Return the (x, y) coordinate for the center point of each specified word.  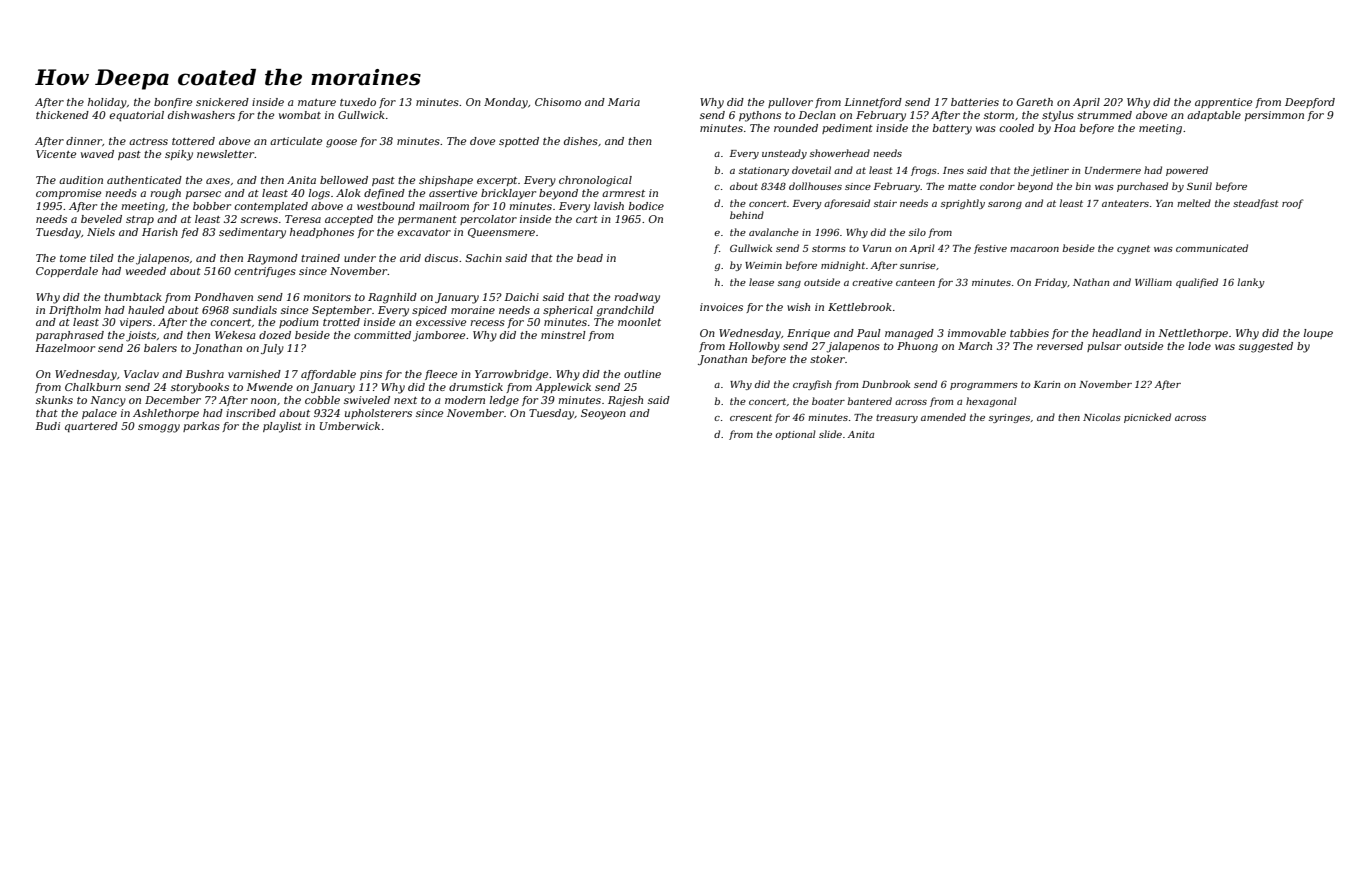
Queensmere (501, 233)
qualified (1197, 283)
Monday (506, 103)
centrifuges (265, 272)
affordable (328, 375)
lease (761, 282)
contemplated (271, 207)
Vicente (56, 154)
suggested (1266, 347)
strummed (1104, 115)
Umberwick (350, 426)
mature (317, 102)
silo (917, 232)
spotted (519, 142)
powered (1187, 171)
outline (642, 374)
